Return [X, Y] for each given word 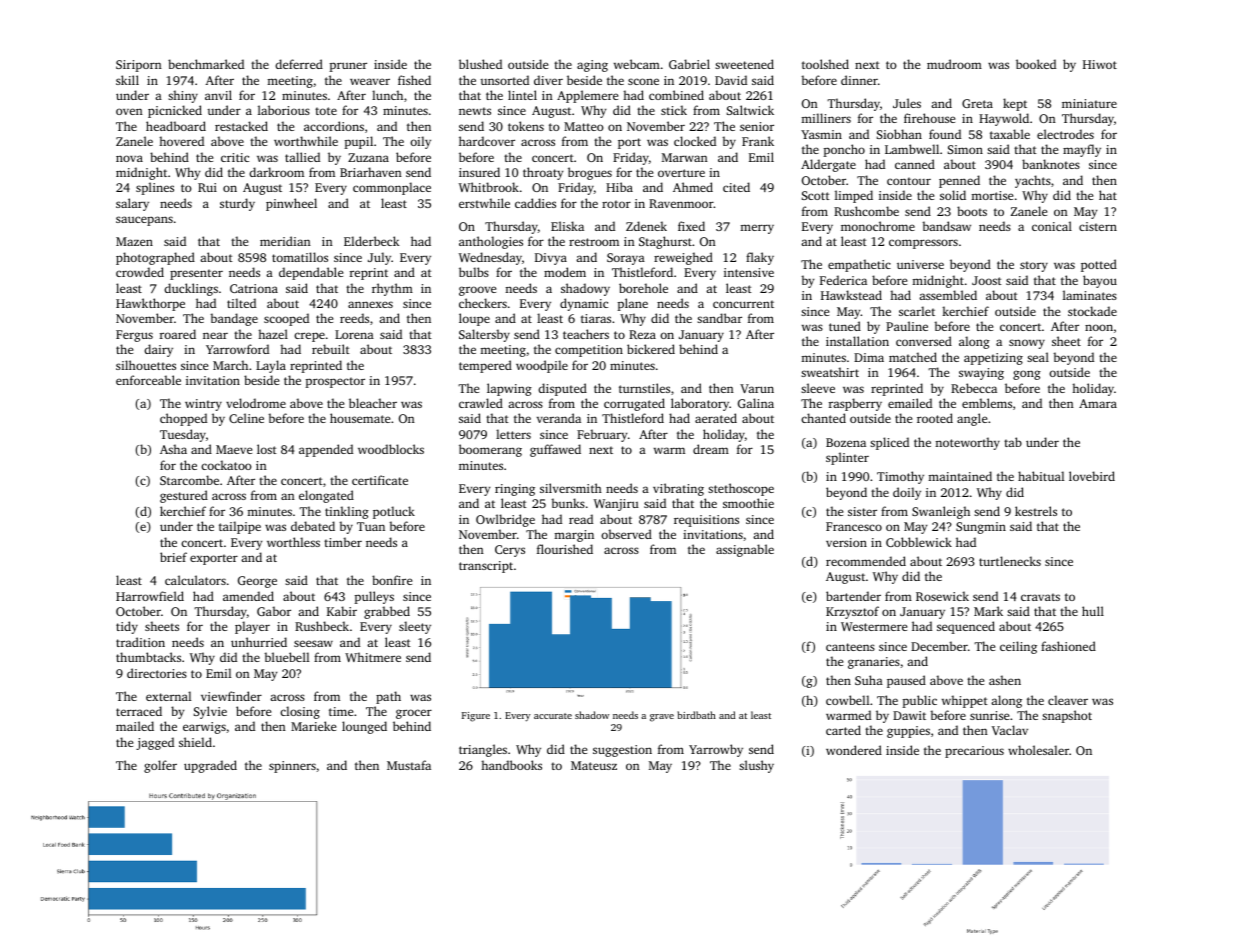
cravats [1040, 597]
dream [711, 449]
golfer [160, 766]
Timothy [900, 477]
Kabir [342, 611]
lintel [522, 95]
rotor [616, 204]
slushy [756, 766]
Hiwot [1100, 64]
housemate [360, 418]
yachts [1033, 181]
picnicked [175, 111]
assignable [745, 550]
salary [132, 204]
